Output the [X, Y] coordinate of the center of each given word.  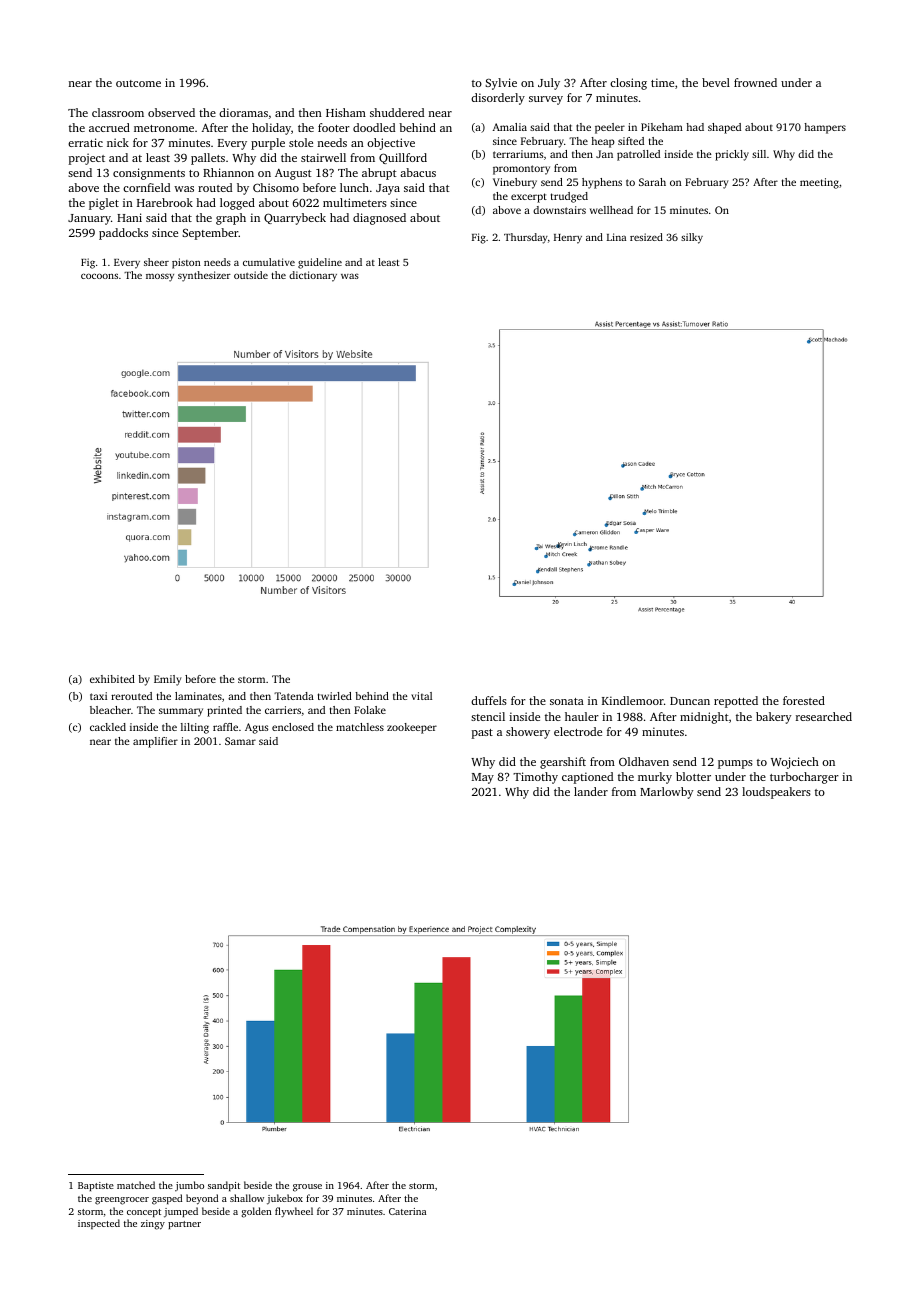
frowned [755, 82]
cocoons [99, 276]
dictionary [313, 276]
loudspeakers [776, 793]
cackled [108, 727]
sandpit [224, 1186]
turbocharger [804, 778]
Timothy [535, 778]
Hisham [346, 112]
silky [692, 238]
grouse [307, 1188]
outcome [138, 83]
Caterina [407, 1211]
